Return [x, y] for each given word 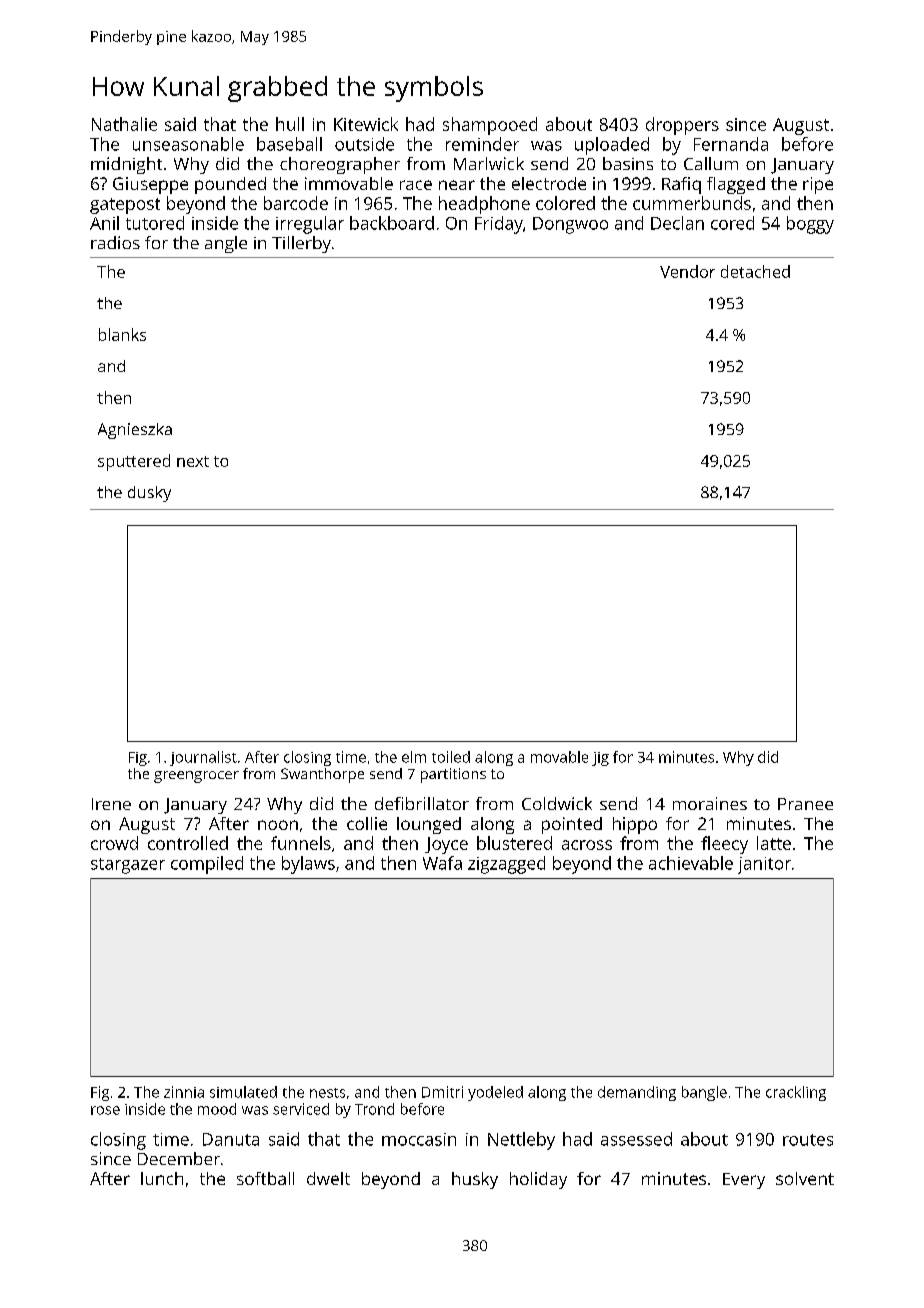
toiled [451, 757]
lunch [162, 1178]
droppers [682, 126]
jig [600, 759]
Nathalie [124, 124]
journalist [203, 758]
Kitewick [366, 124]
